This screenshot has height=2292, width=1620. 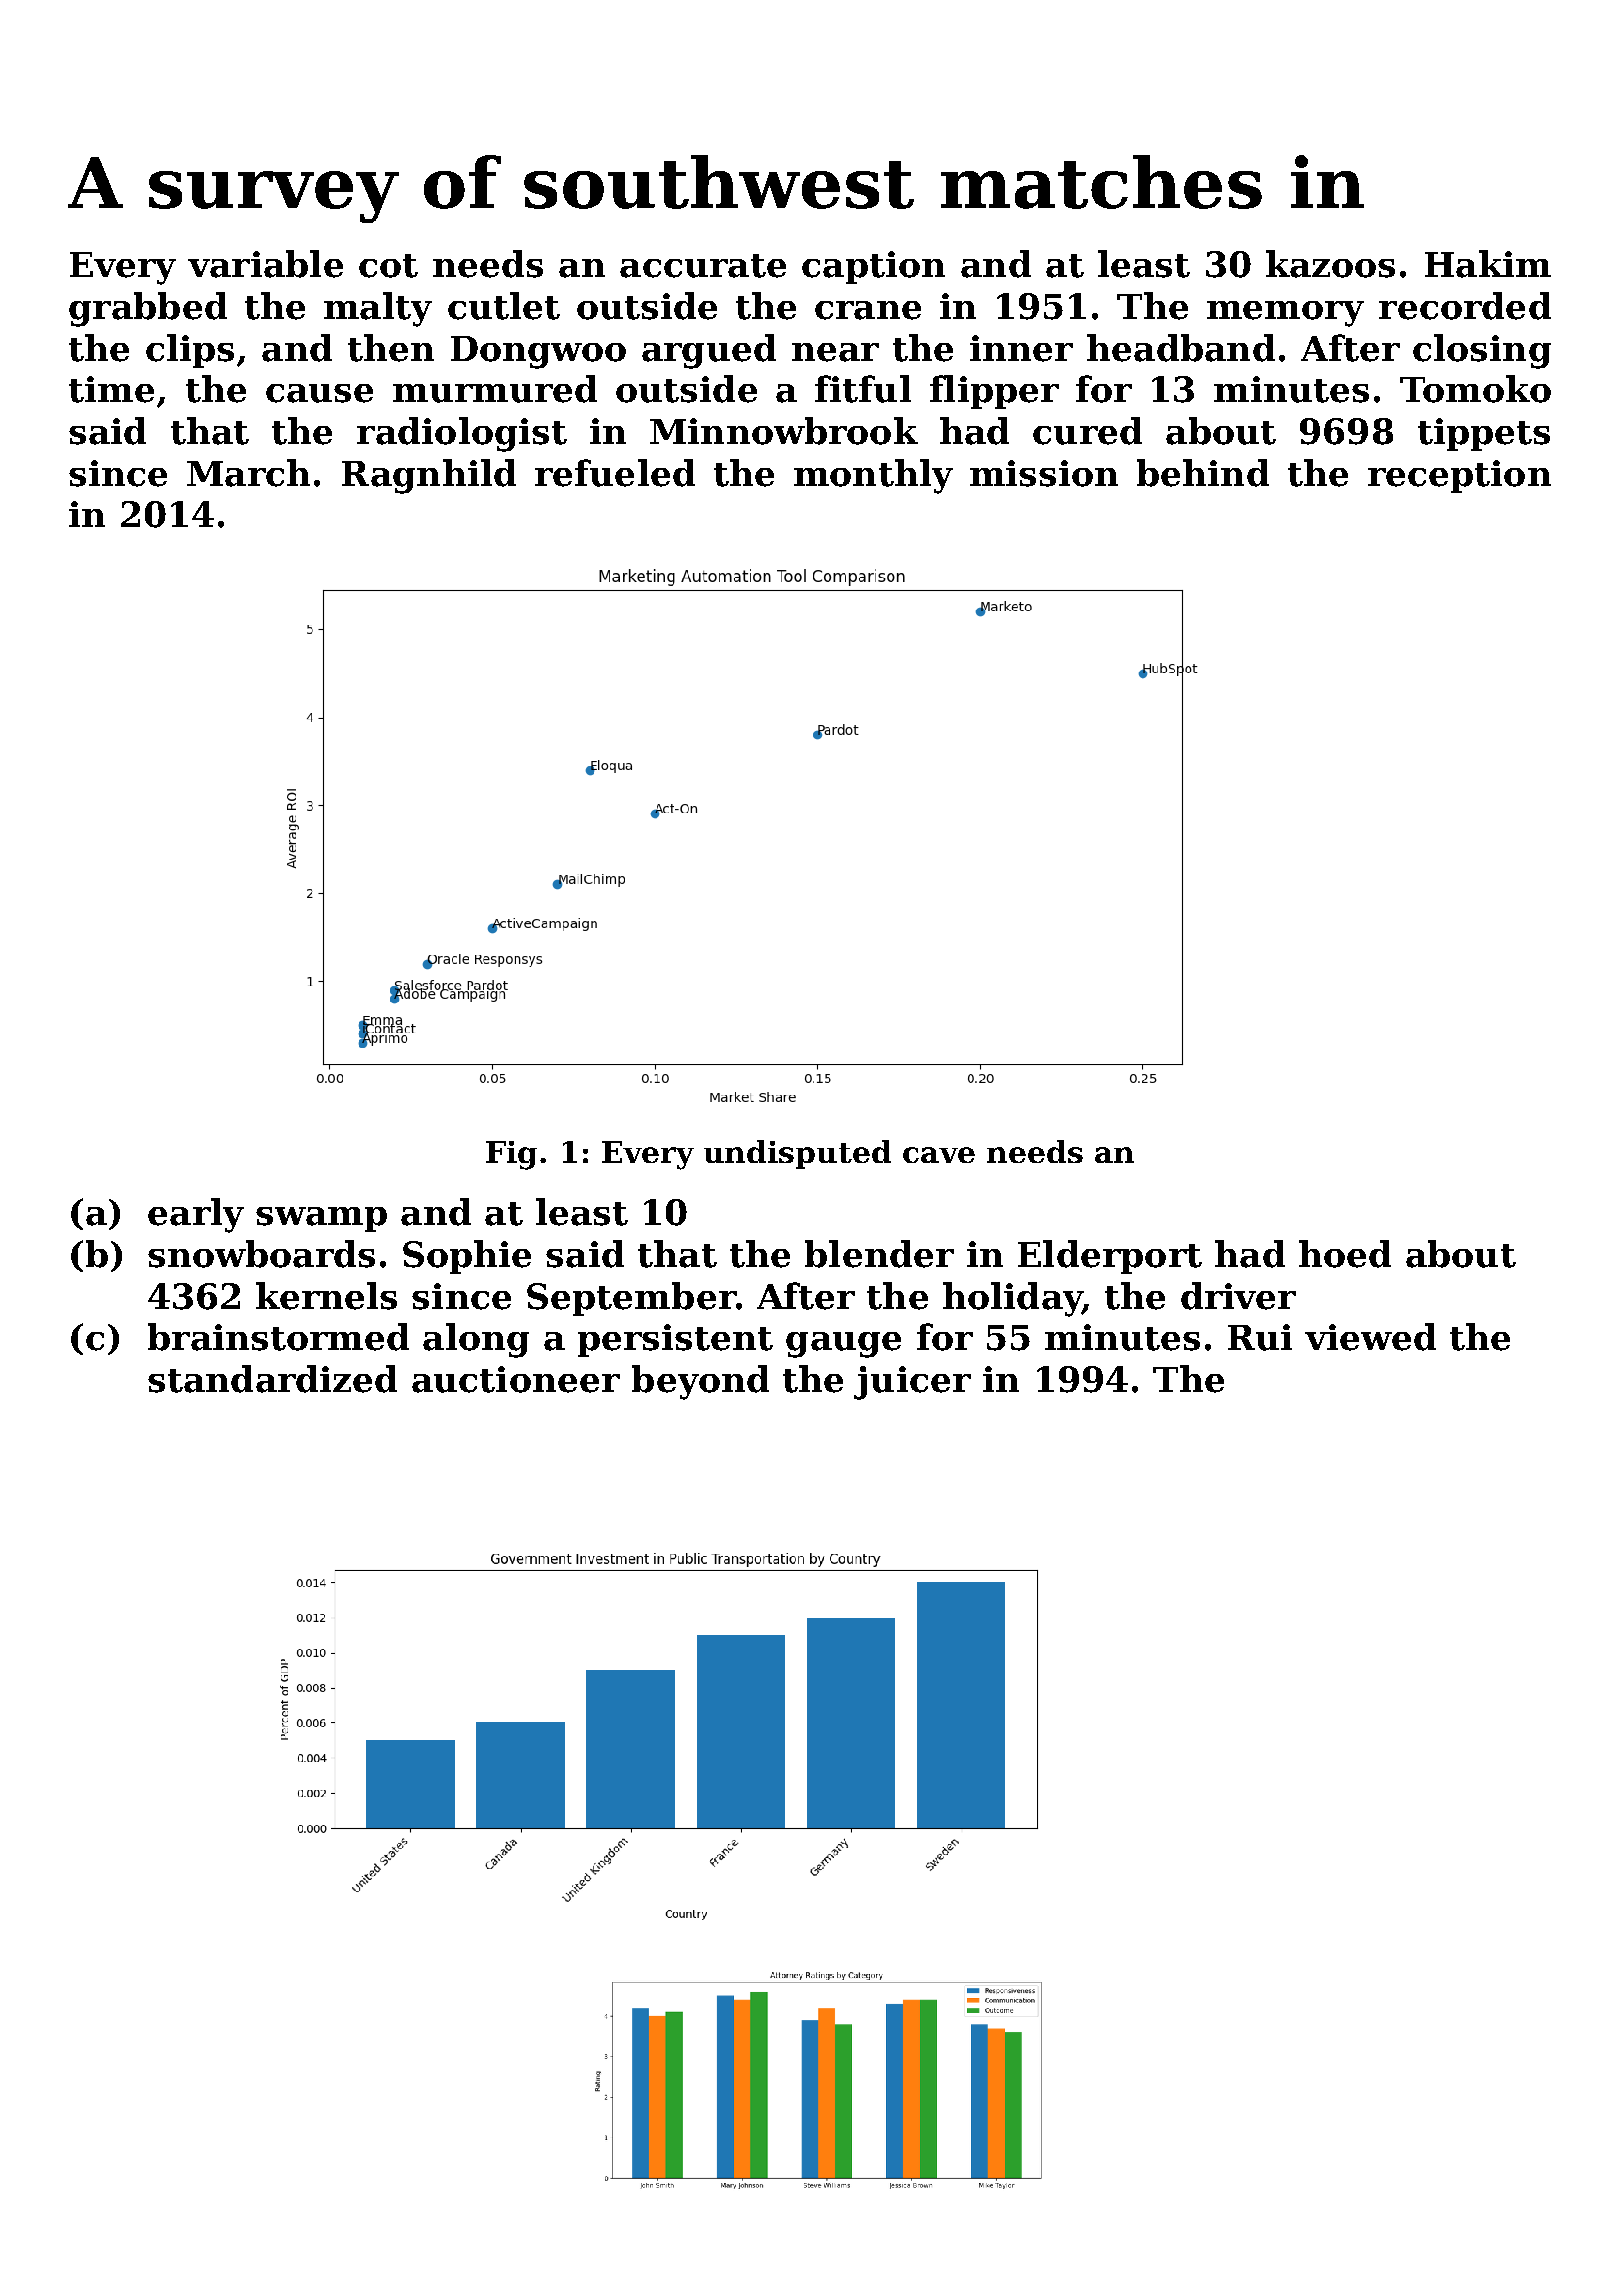 What do you see at coordinates (429, 476) in the screenshot?
I see `Ragnhild` at bounding box center [429, 476].
